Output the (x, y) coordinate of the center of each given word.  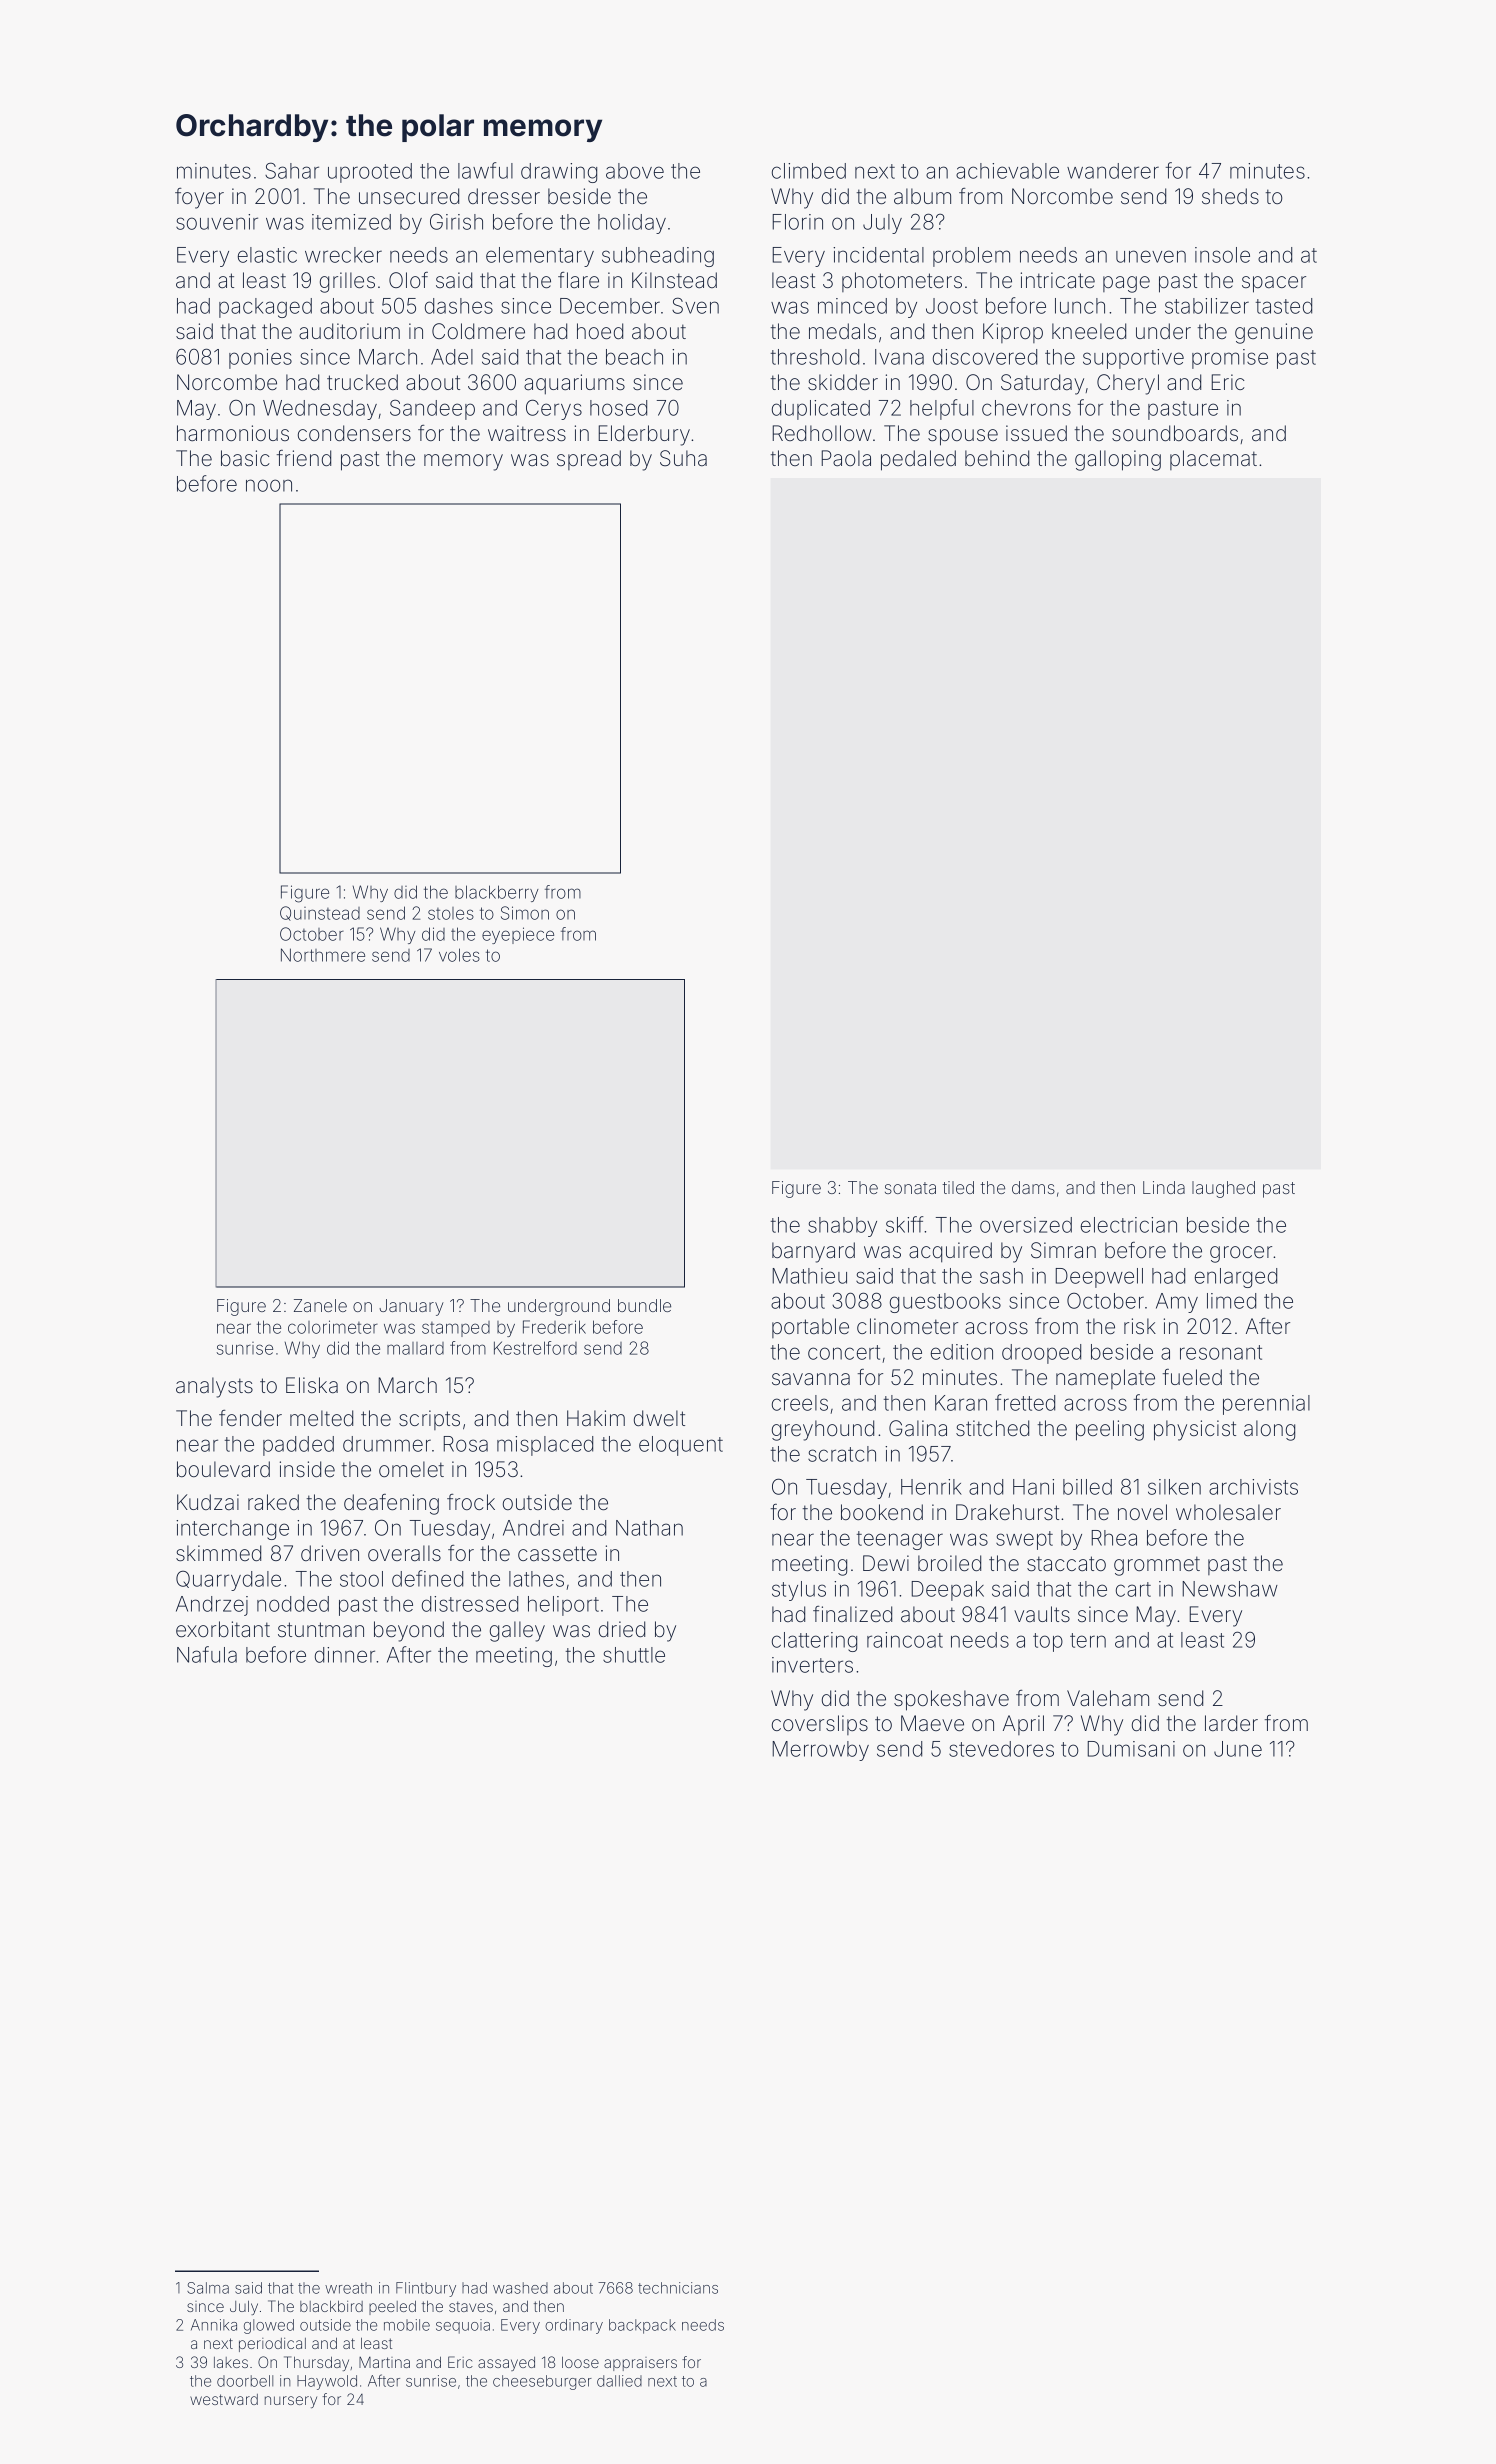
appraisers (640, 2364)
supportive (1133, 359)
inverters (812, 1665)
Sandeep (432, 409)
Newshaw (1230, 1589)
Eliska (312, 1385)
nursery (291, 2402)
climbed (809, 171)
